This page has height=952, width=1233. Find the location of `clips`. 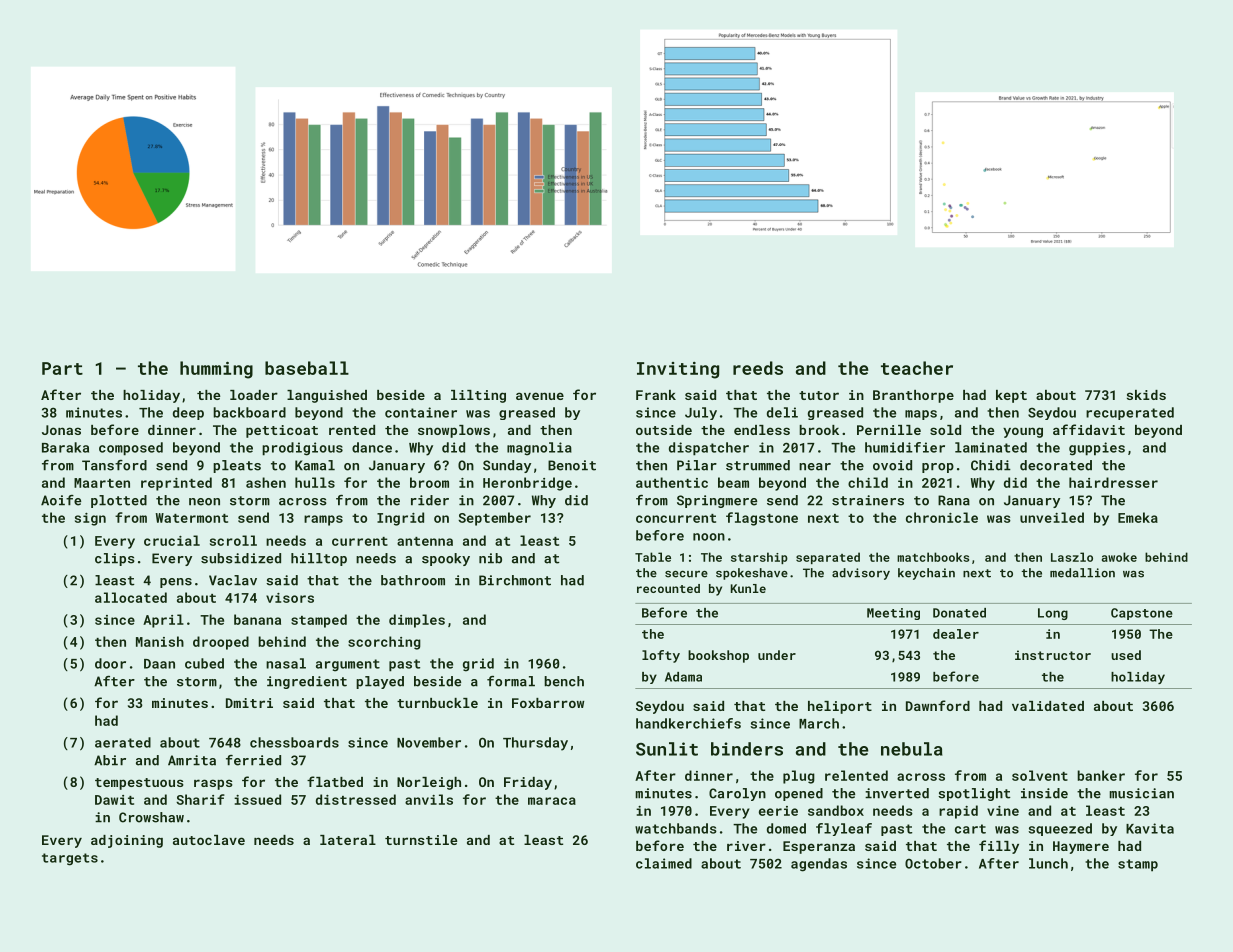

clips is located at coordinates (115, 559).
